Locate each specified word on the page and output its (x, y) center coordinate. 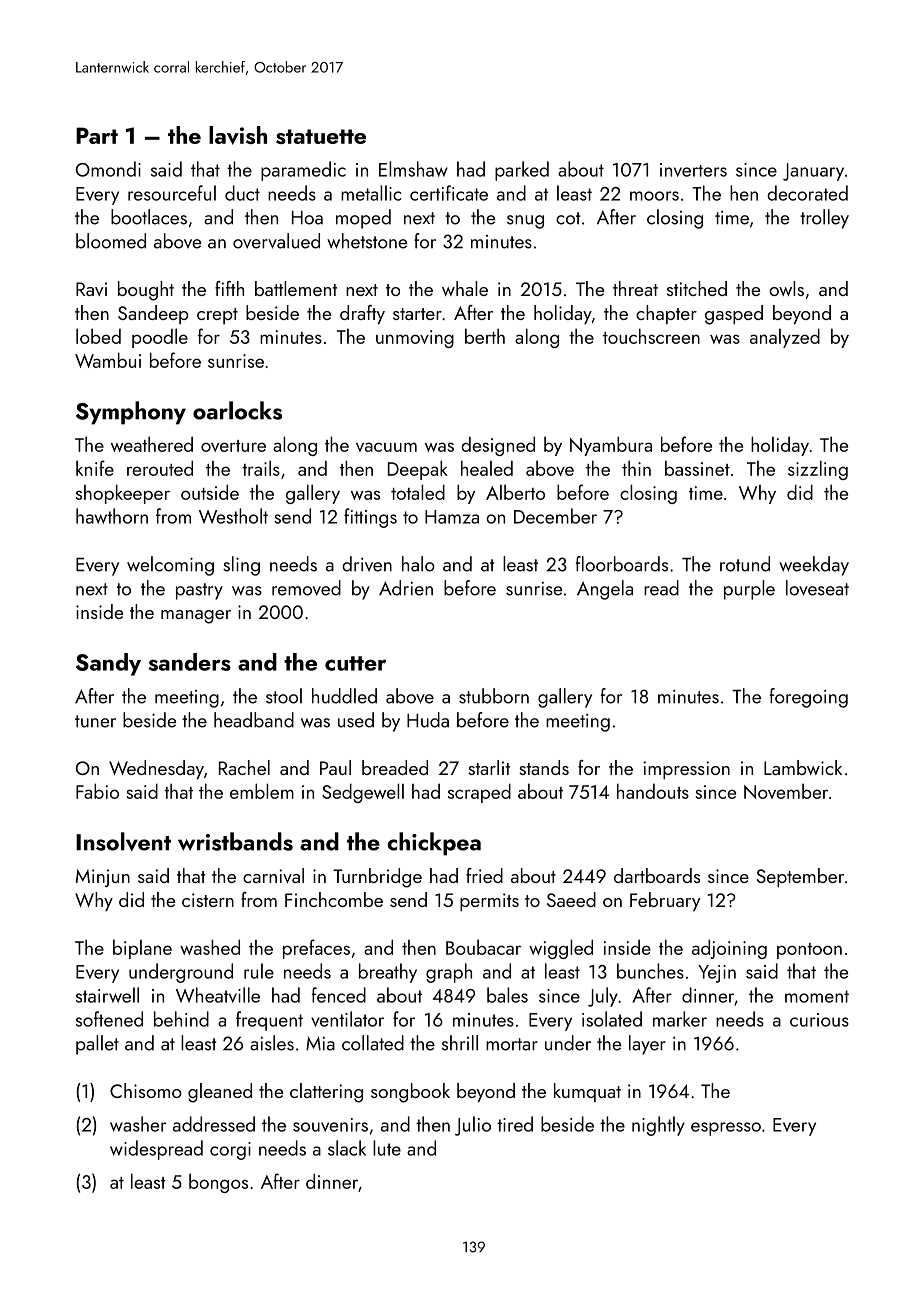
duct (242, 193)
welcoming (170, 566)
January (813, 172)
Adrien (406, 588)
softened (109, 1019)
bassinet (697, 468)
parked (522, 171)
